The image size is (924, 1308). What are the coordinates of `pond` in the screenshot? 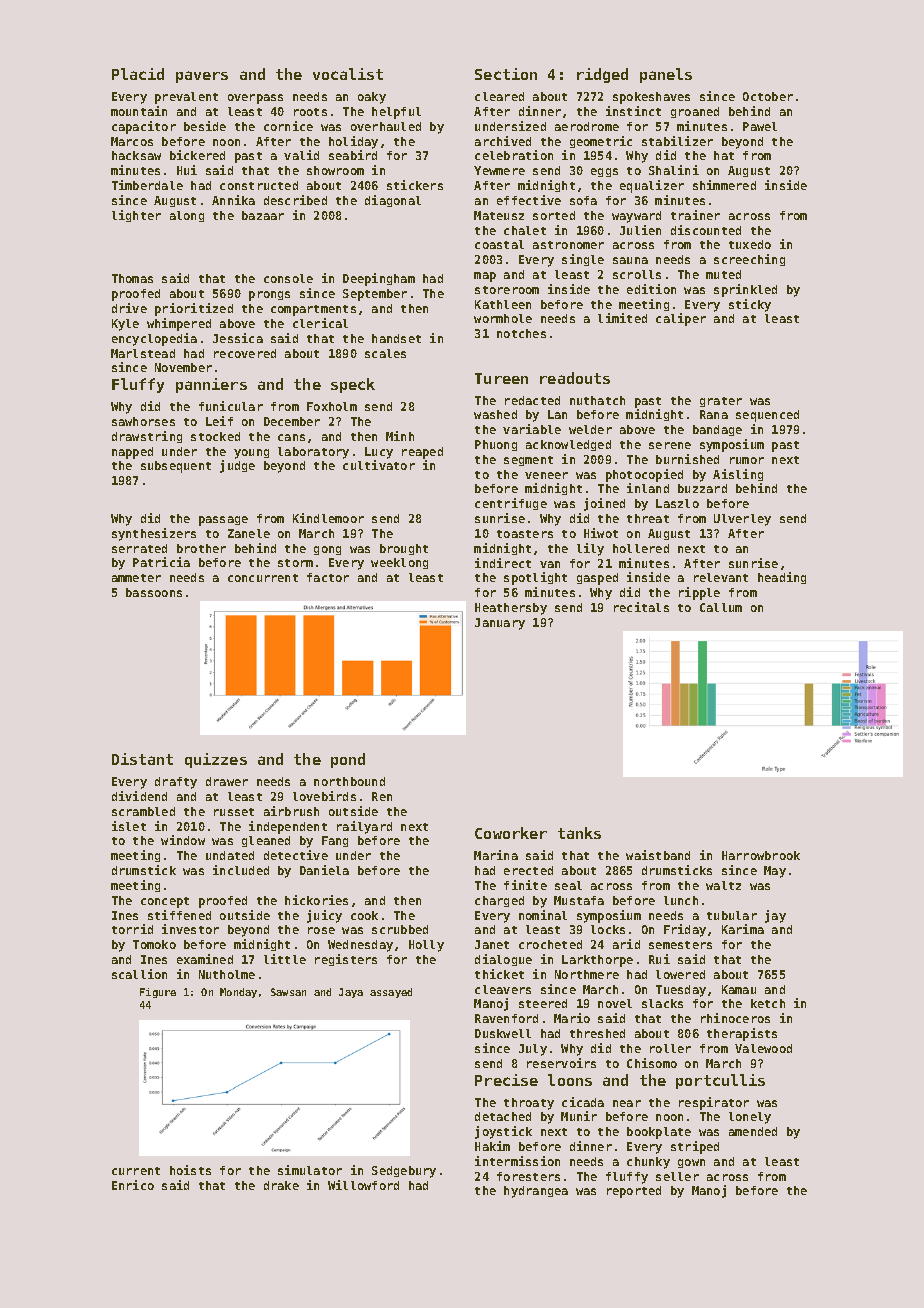 It's located at (348, 760).
